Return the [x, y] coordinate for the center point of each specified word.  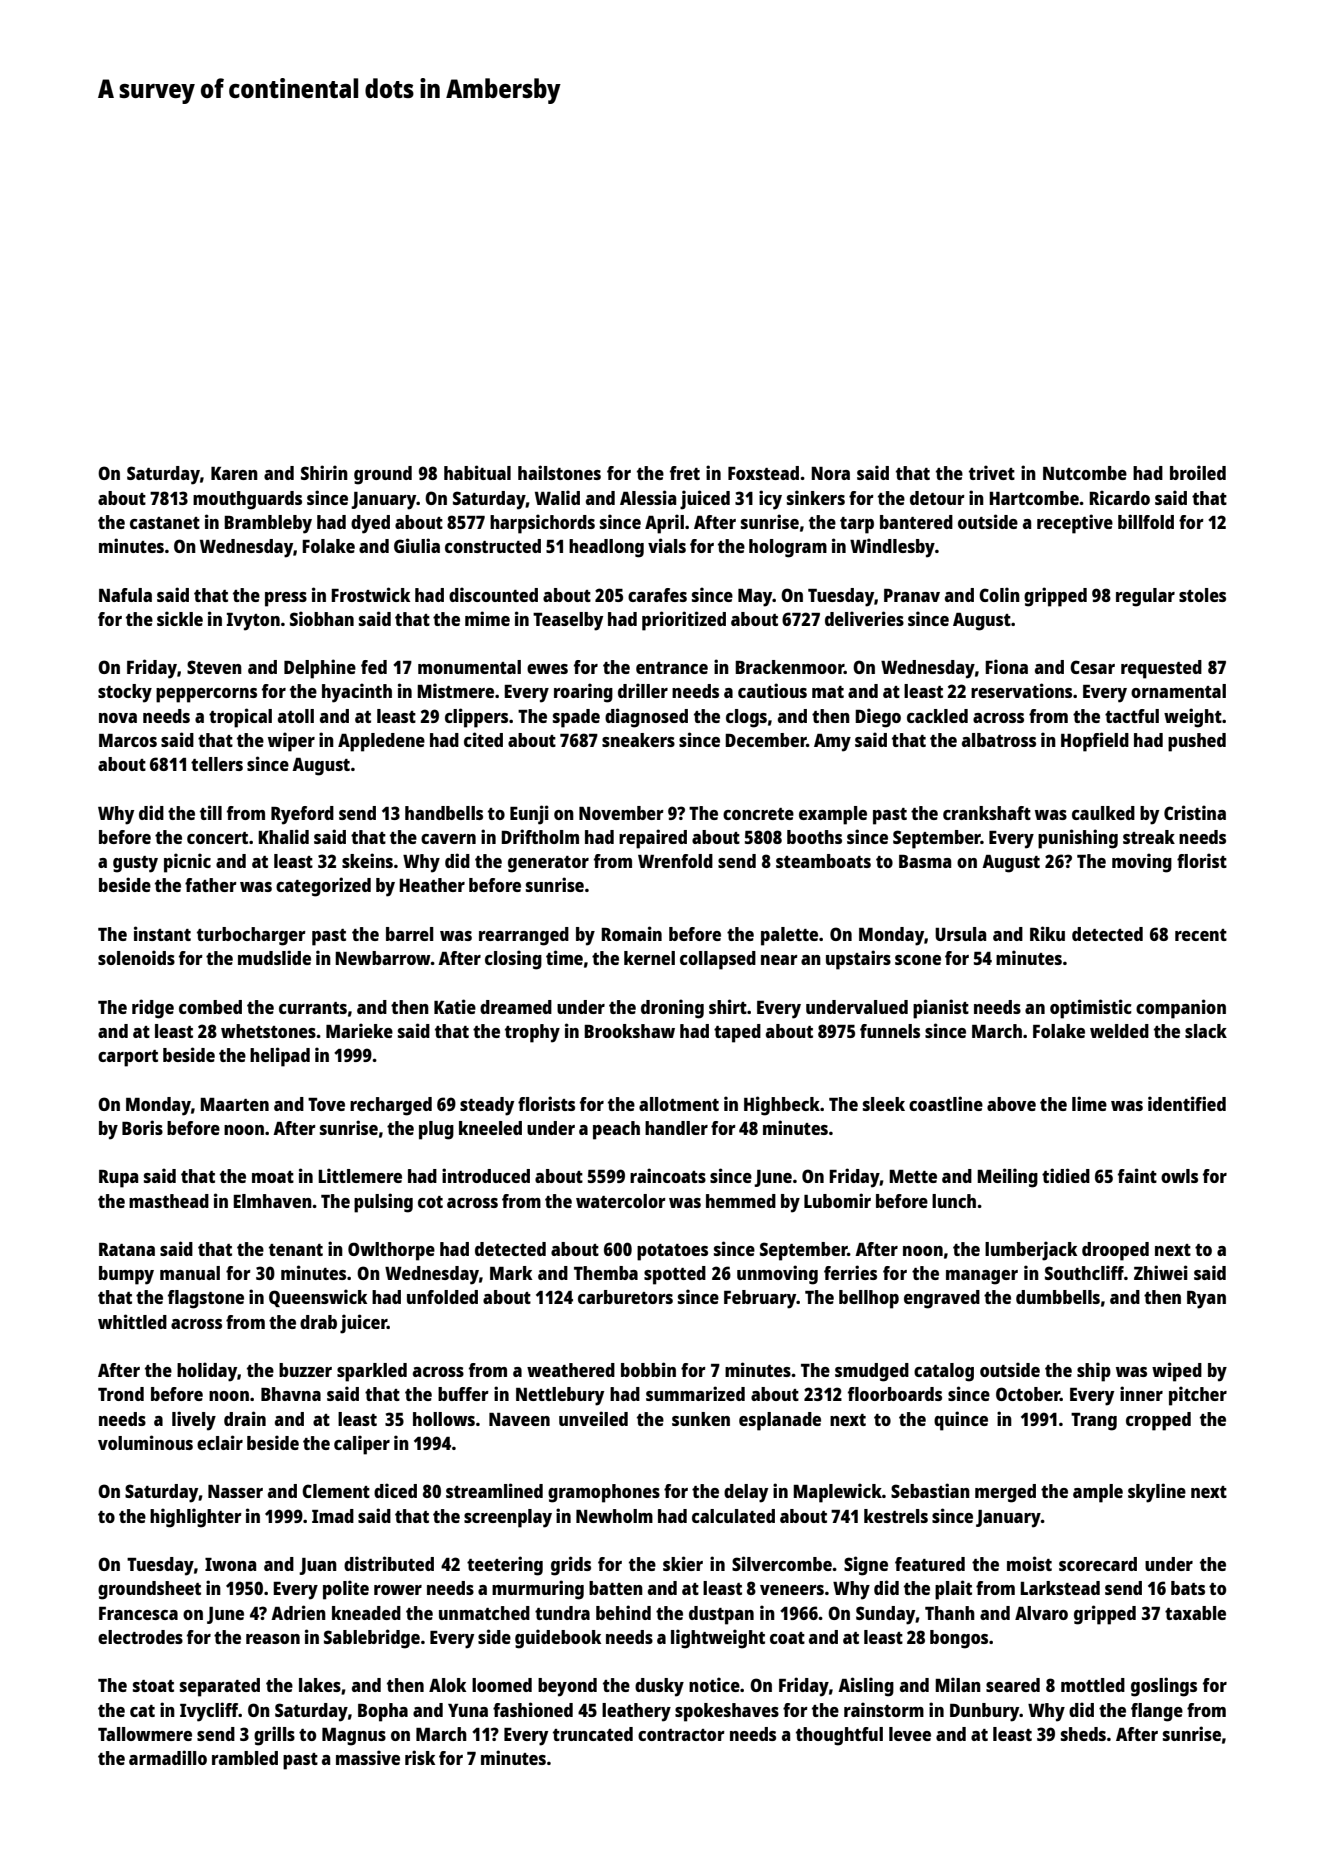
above [1011, 1104]
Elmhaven [272, 1201]
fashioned [533, 1709]
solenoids [136, 957]
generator [548, 864]
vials [667, 545]
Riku [1047, 933]
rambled [245, 1758]
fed [374, 667]
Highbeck [782, 1106]
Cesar [1092, 667]
